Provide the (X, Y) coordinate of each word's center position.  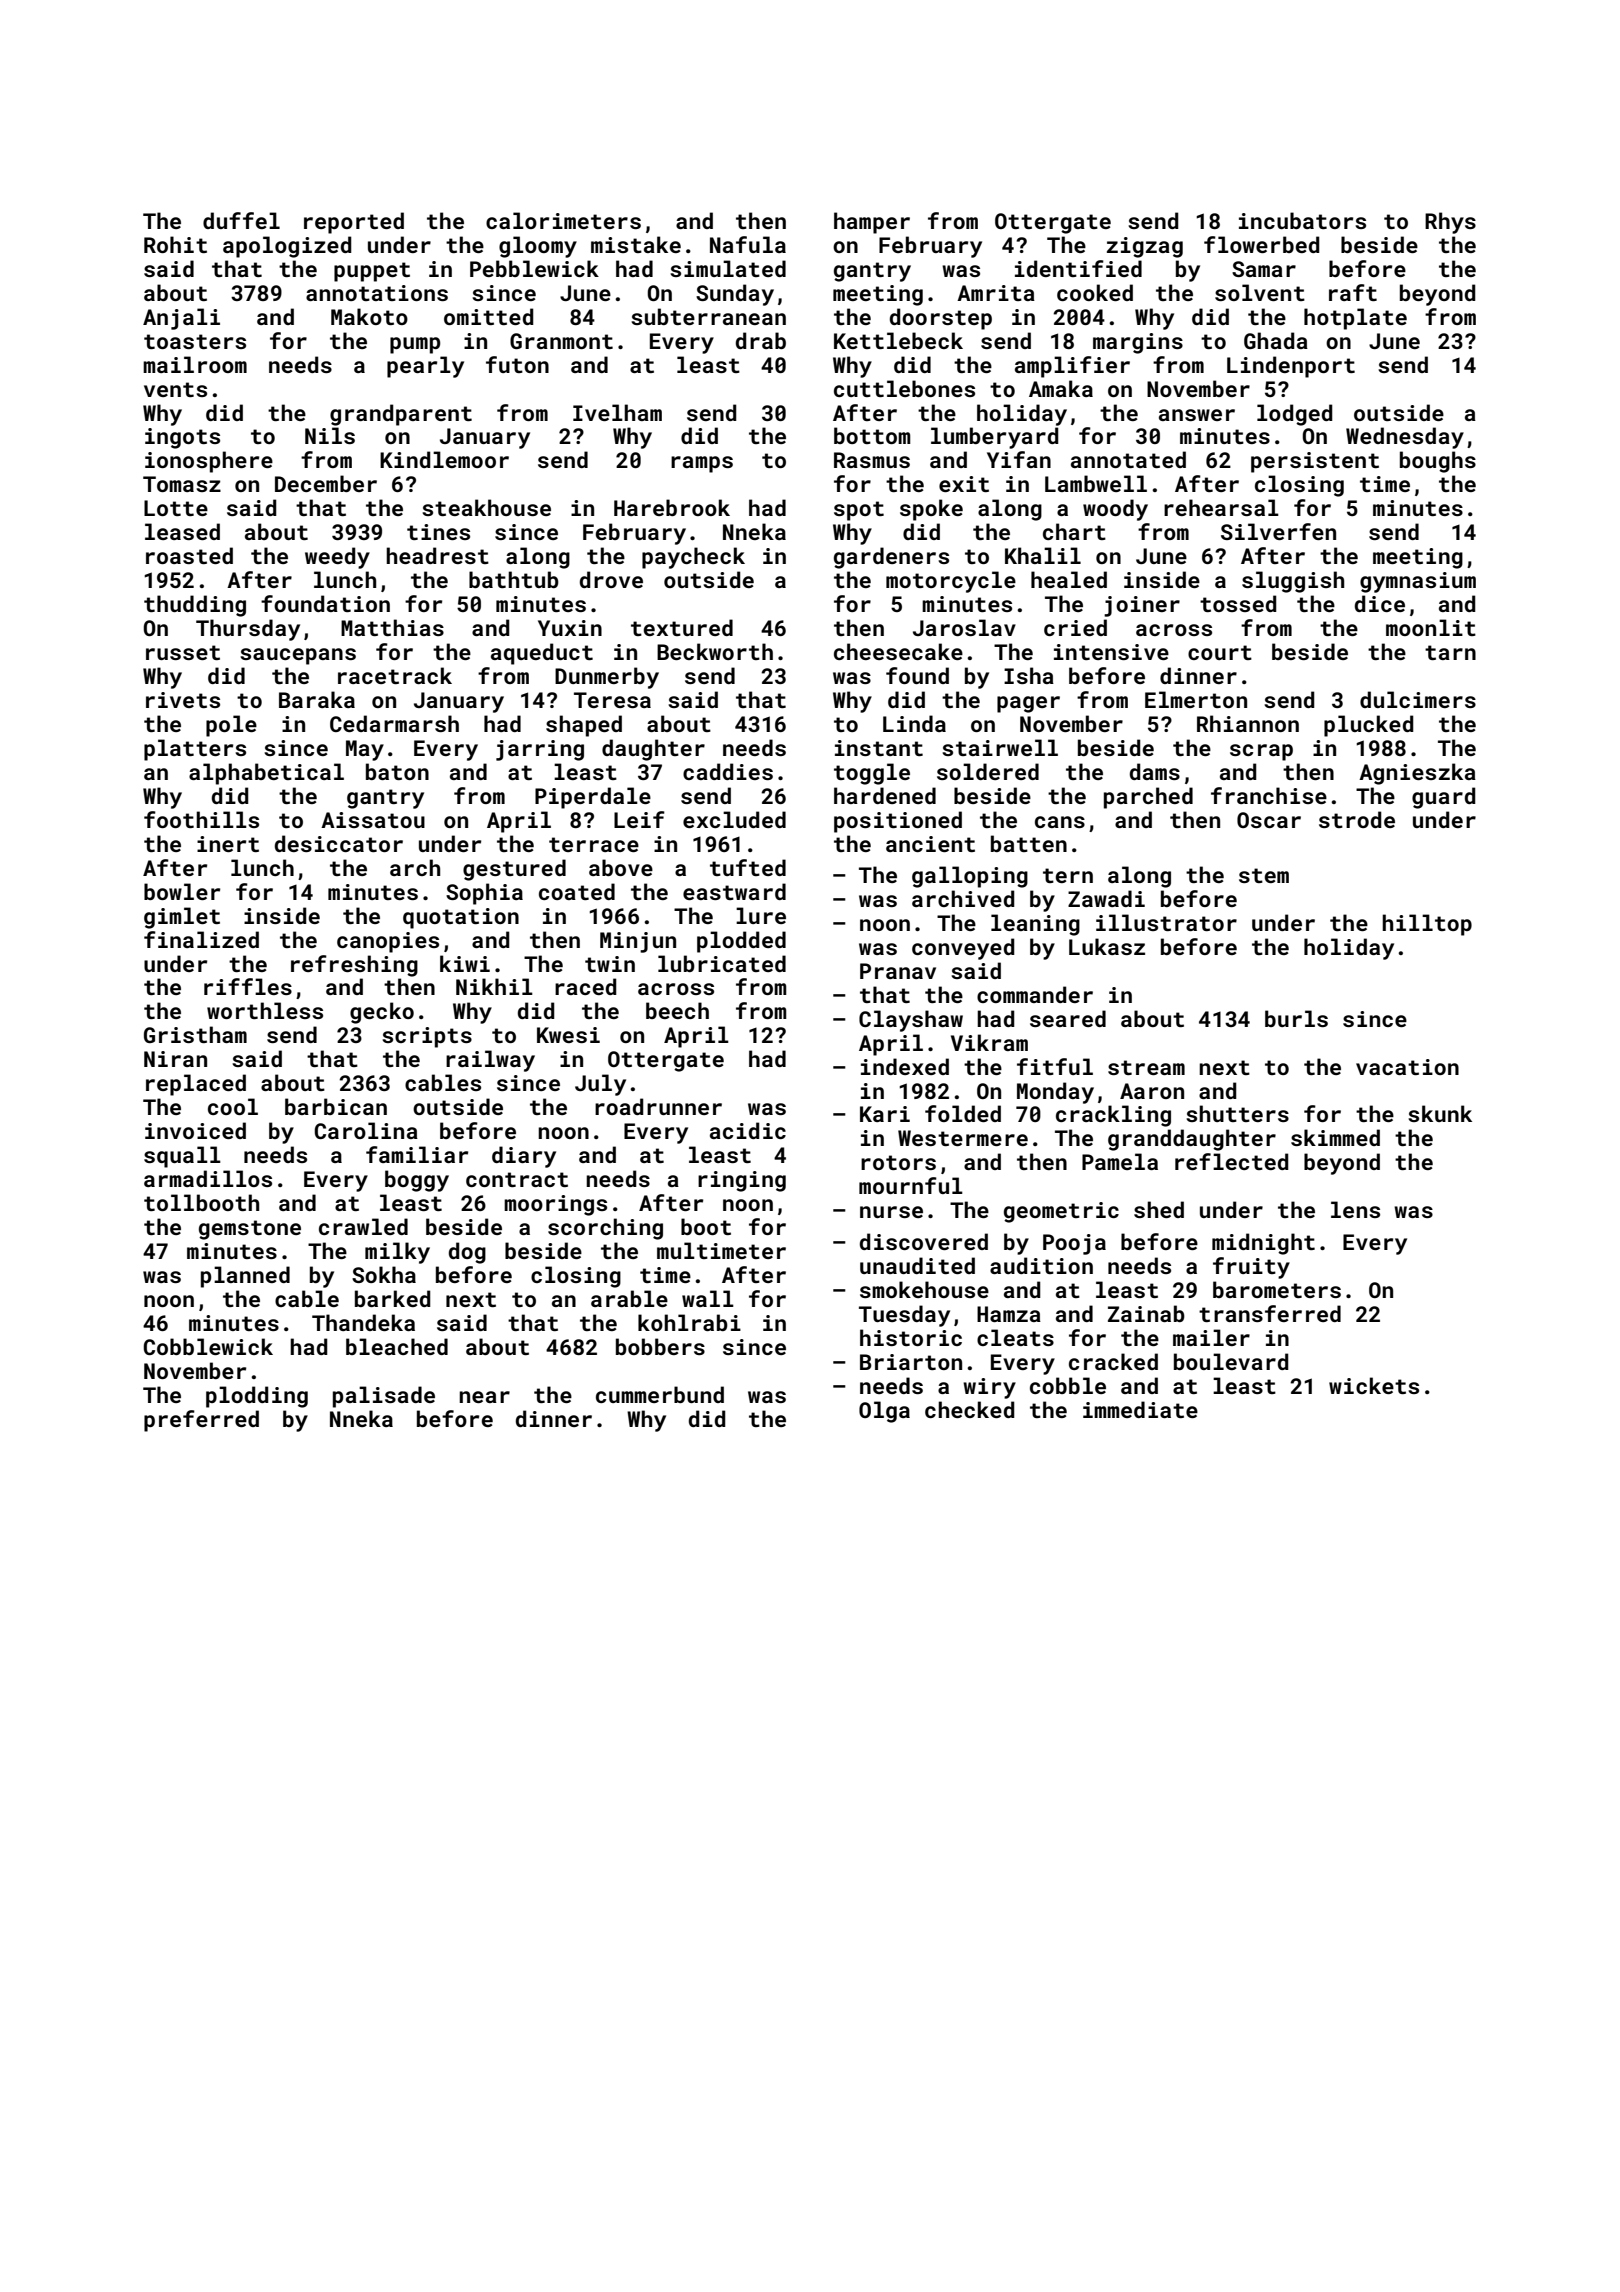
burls (1296, 1018)
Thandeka (363, 1322)
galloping (970, 877)
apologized (287, 247)
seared (1068, 1018)
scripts (427, 1037)
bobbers (660, 1346)
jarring (540, 750)
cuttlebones (904, 388)
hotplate (1355, 319)
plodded (741, 942)
